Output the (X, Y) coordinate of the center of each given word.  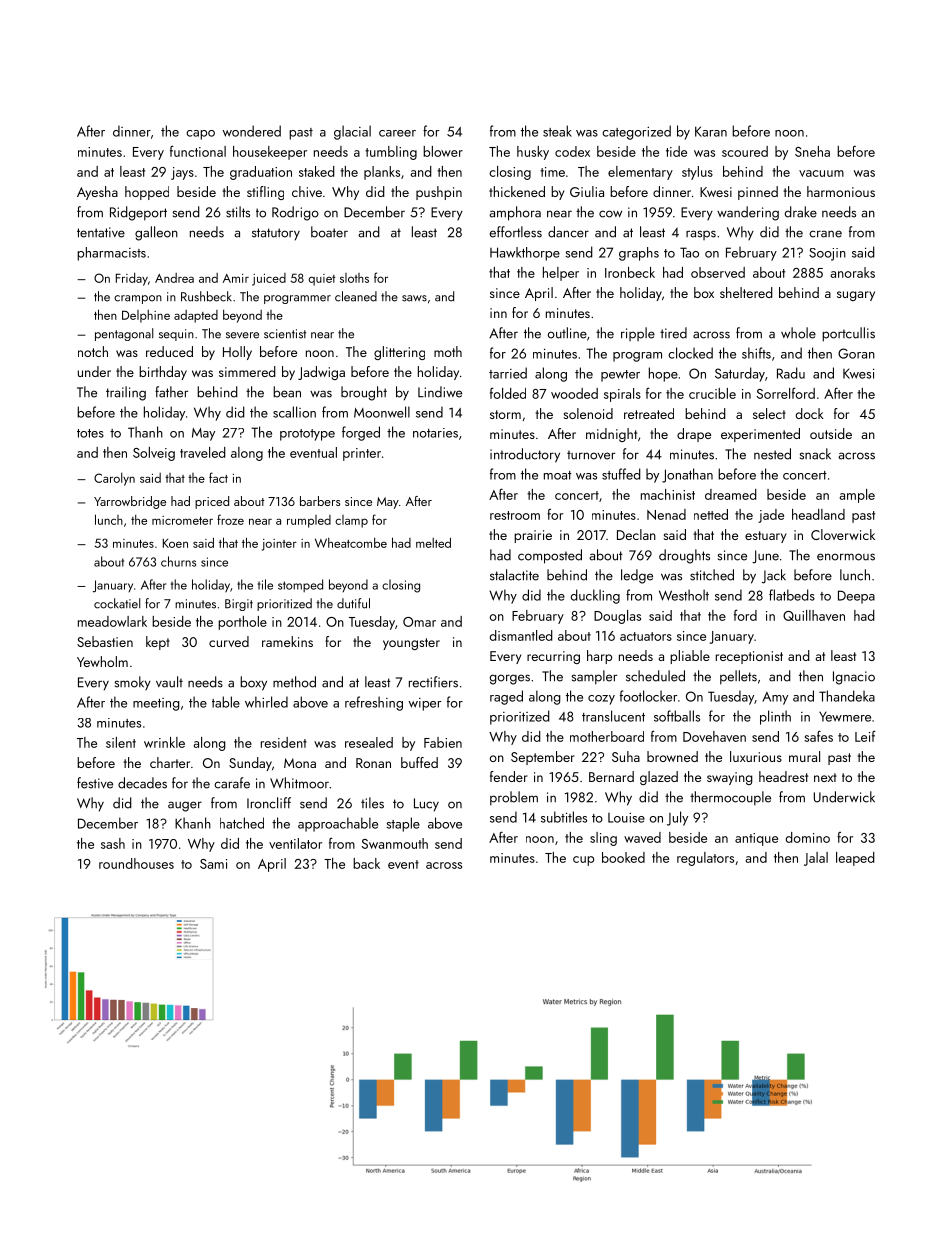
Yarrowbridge (130, 502)
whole (798, 333)
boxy (253, 683)
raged (506, 697)
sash (113, 843)
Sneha (812, 151)
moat (558, 475)
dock (810, 413)
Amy (775, 698)
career (397, 133)
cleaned (356, 296)
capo (200, 135)
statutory (276, 234)
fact (218, 477)
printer (362, 454)
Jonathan (687, 475)
